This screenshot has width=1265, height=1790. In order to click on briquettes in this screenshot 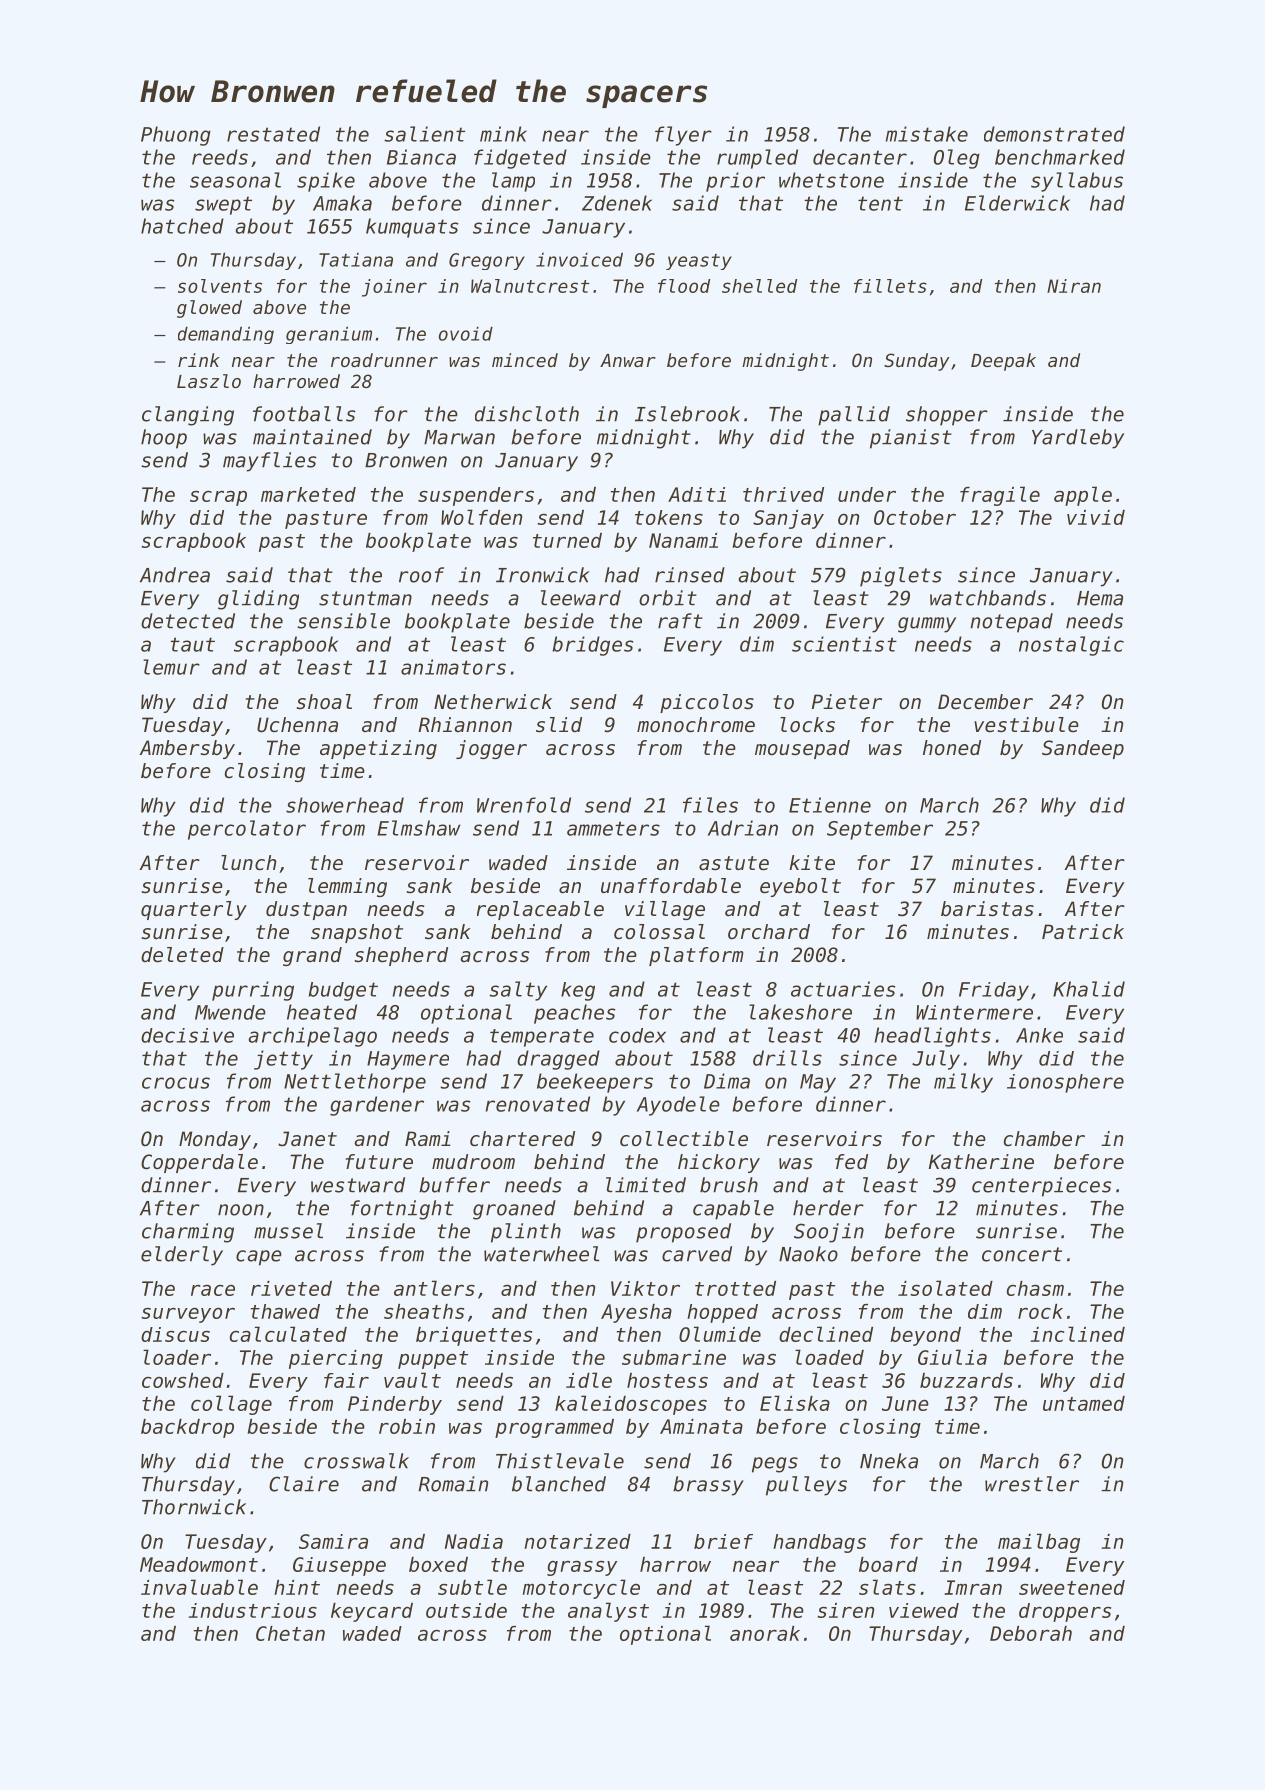, I will do `click(474, 1336)`.
